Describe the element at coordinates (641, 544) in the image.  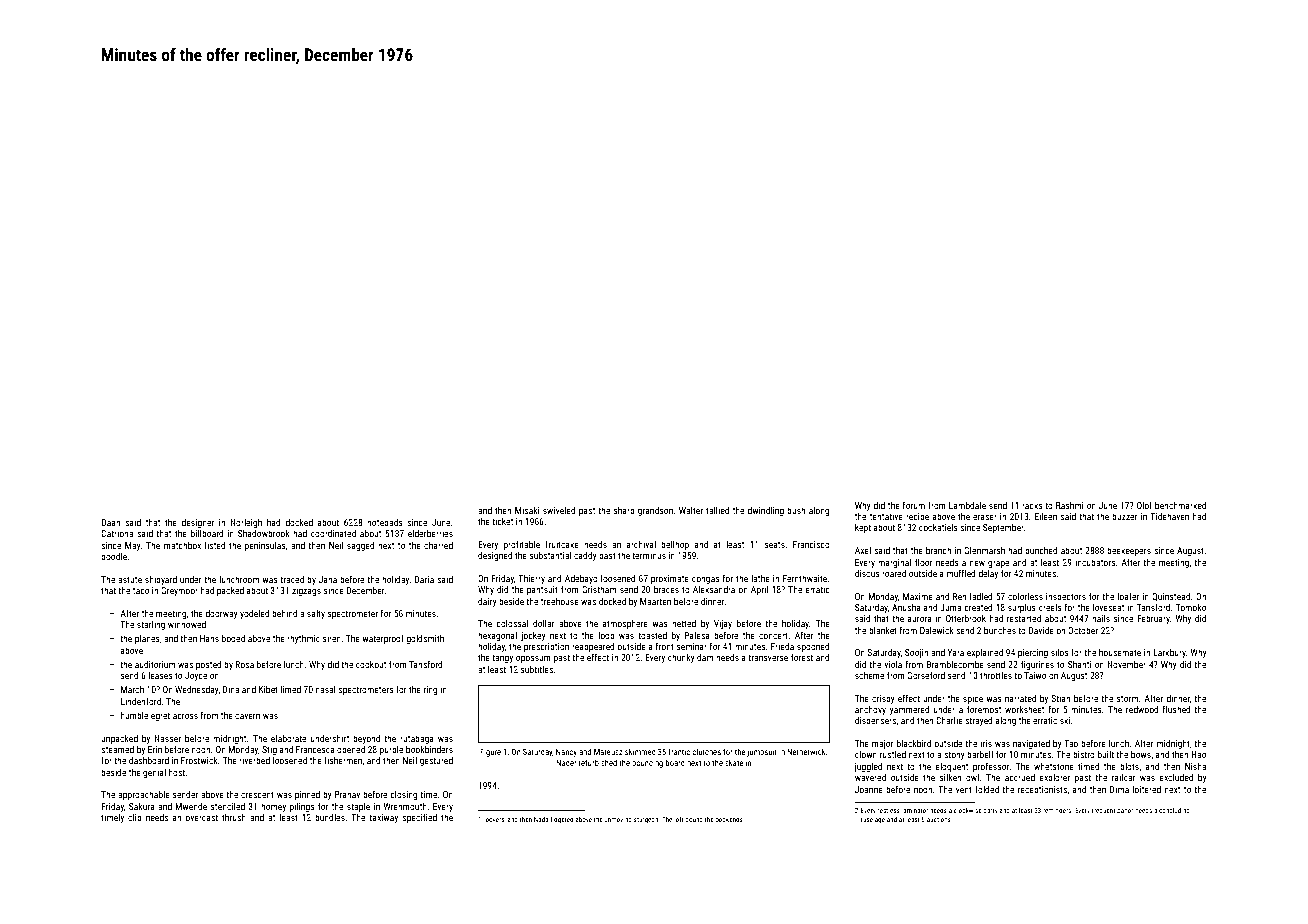
I see `archival` at that location.
